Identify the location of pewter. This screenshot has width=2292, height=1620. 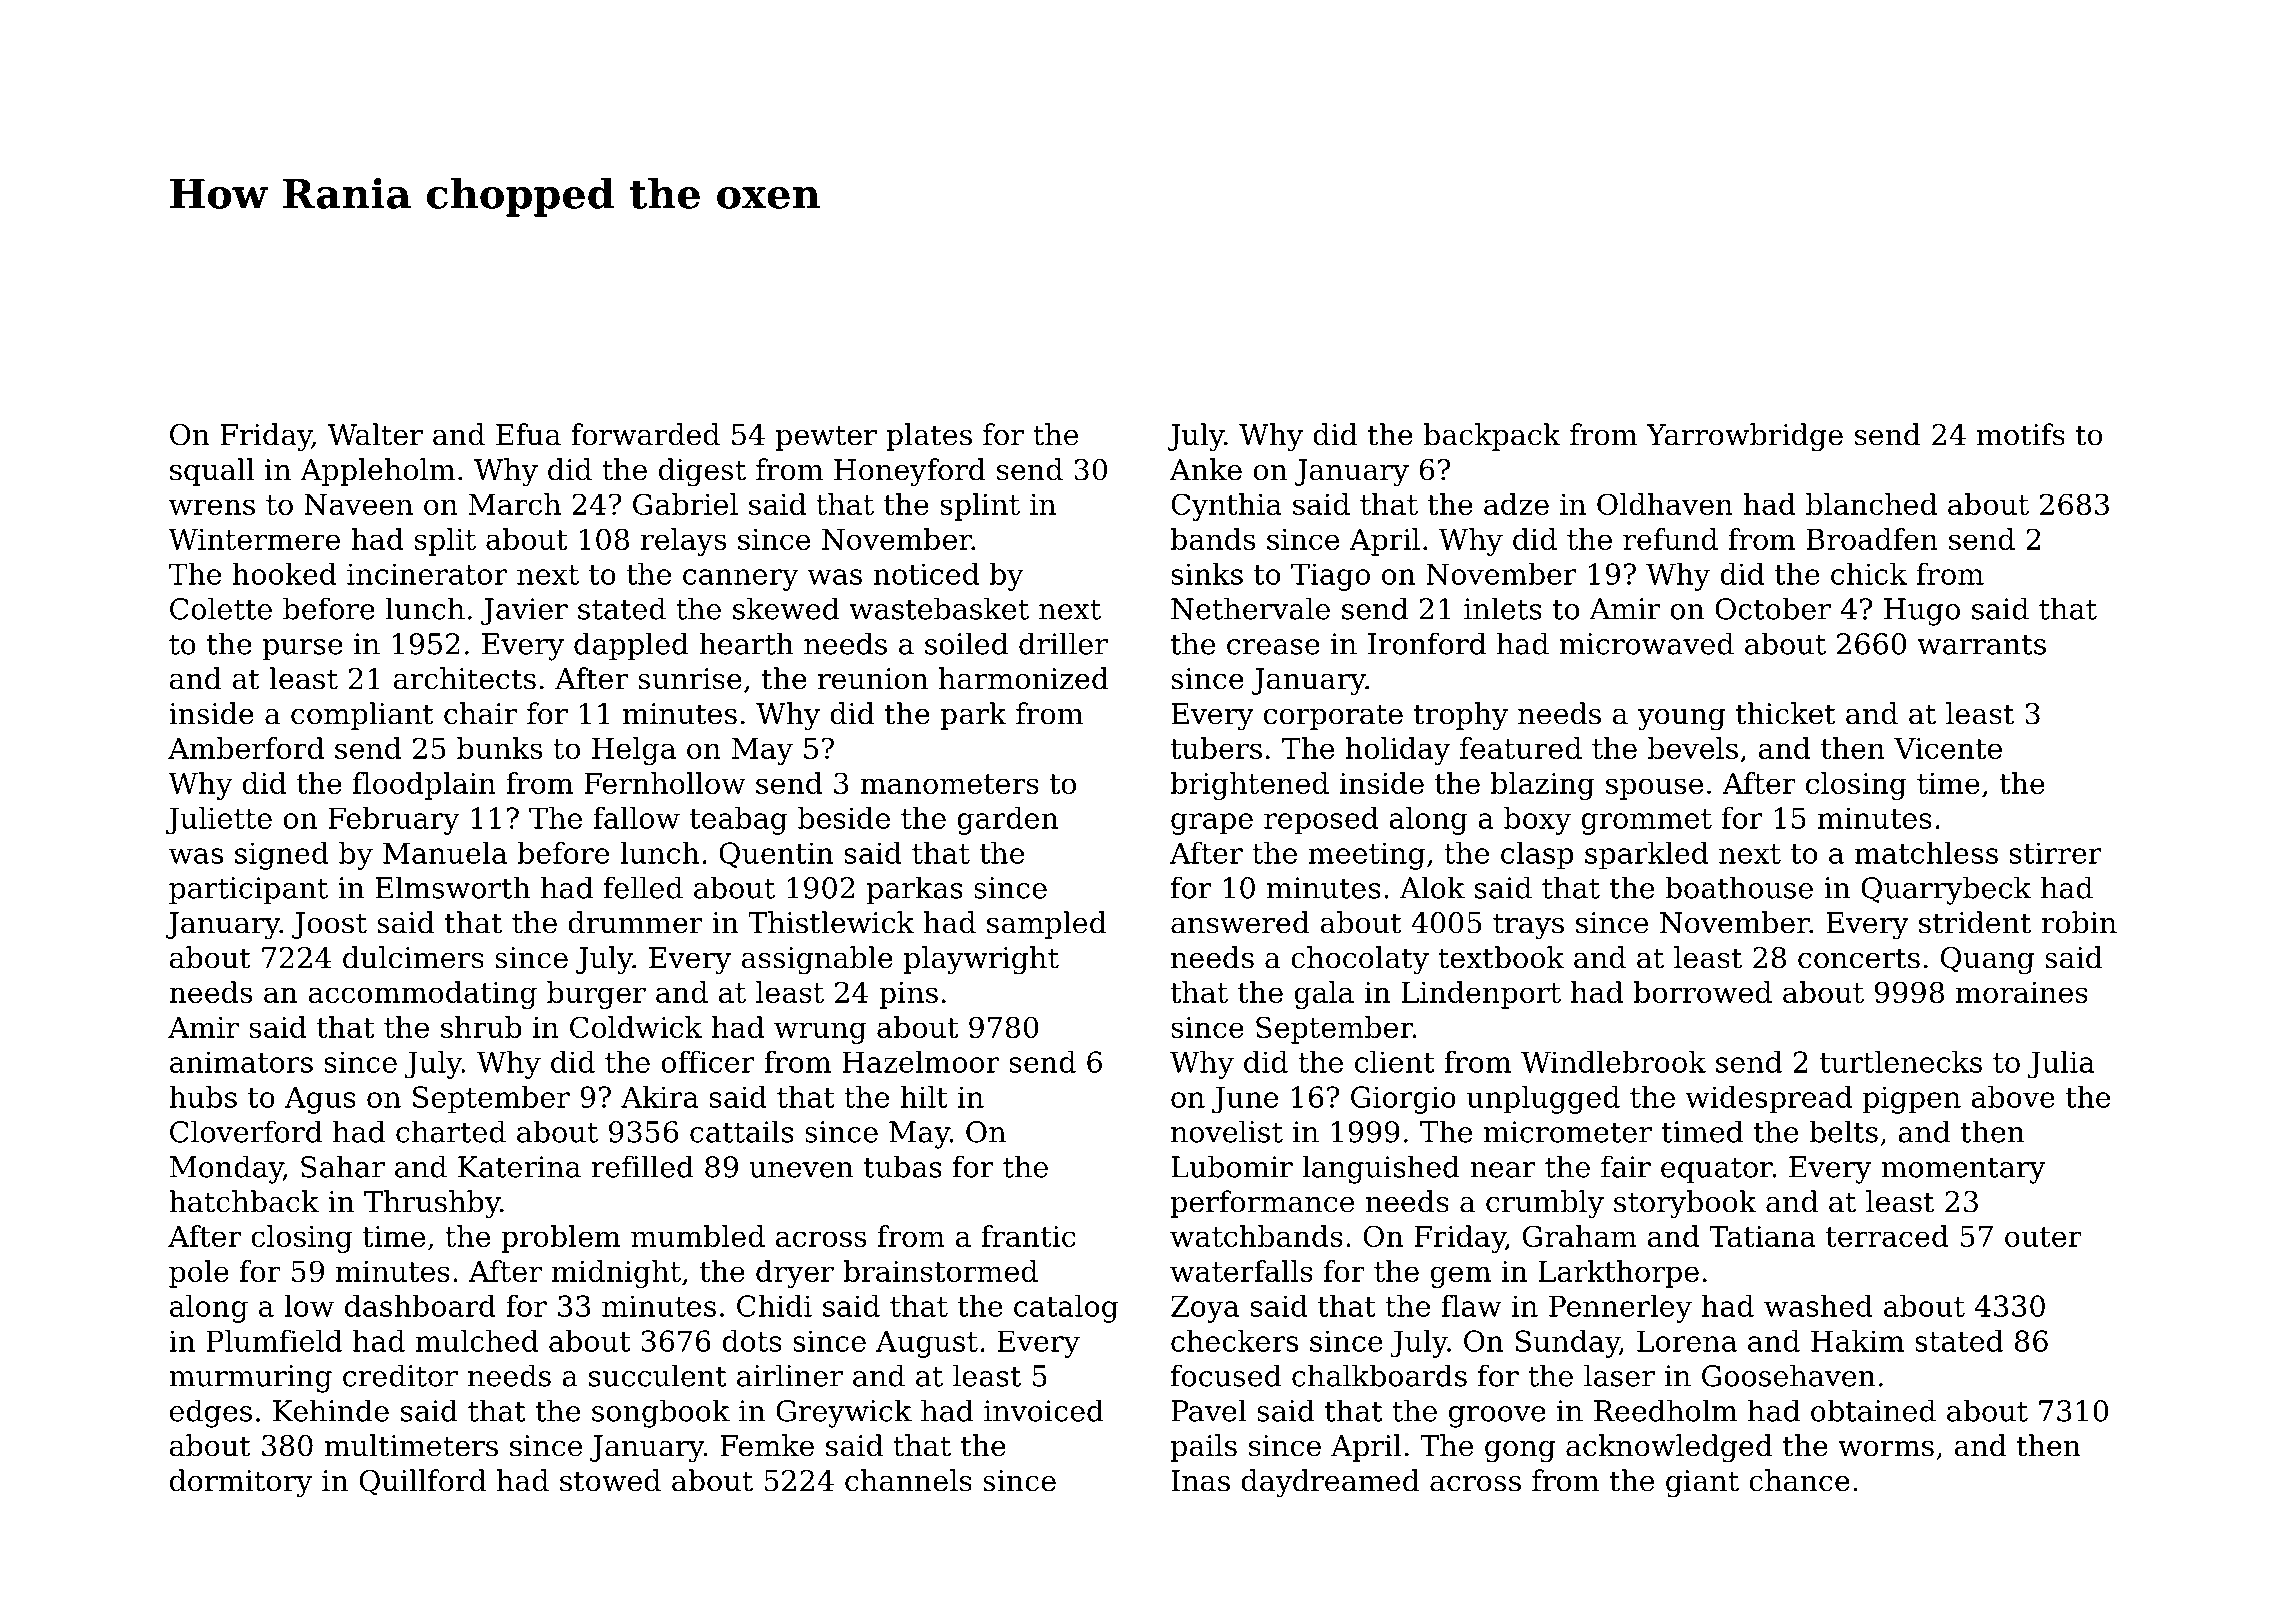
(826, 438).
